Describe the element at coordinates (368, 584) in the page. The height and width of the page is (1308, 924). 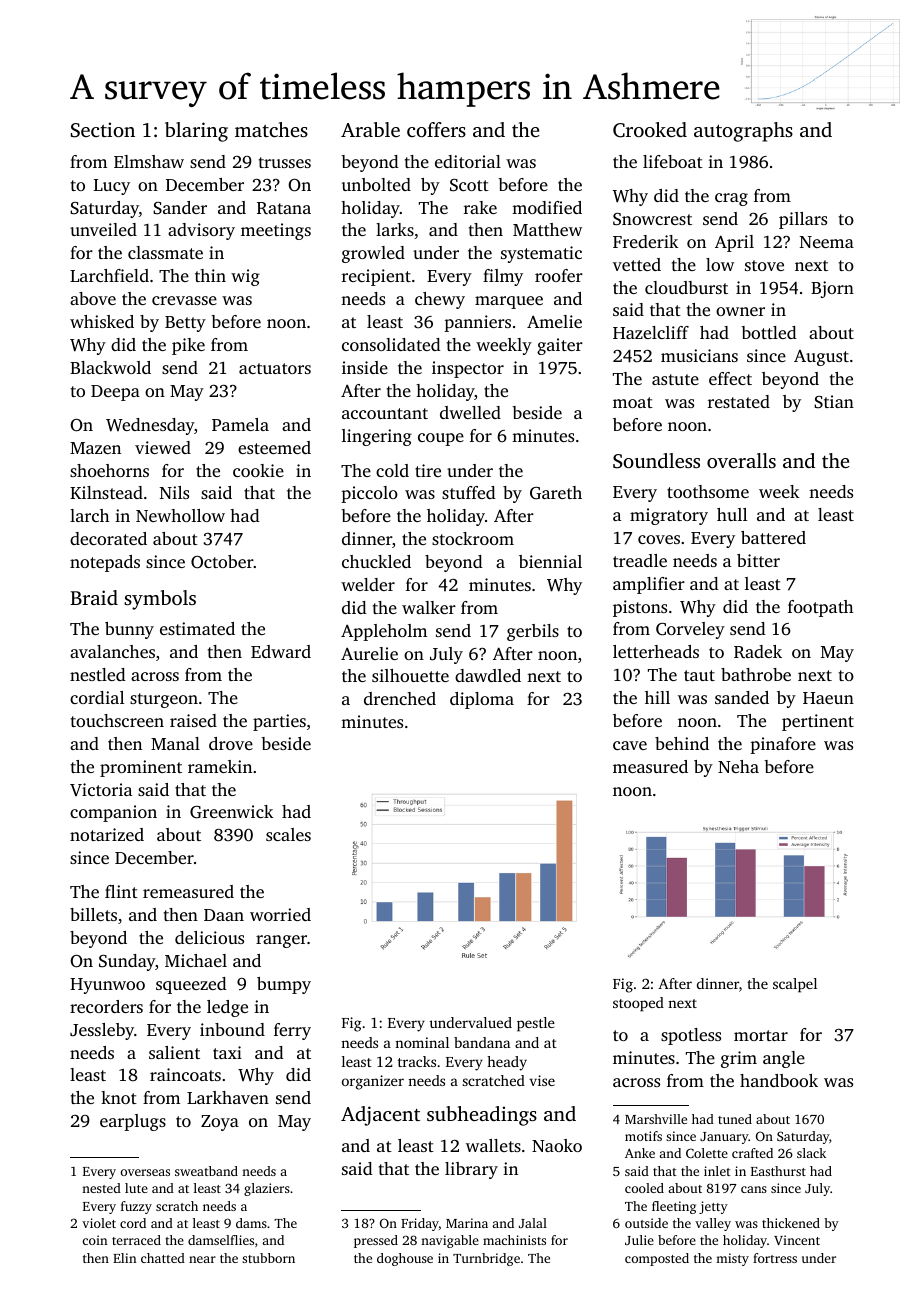
I see `welder` at that location.
